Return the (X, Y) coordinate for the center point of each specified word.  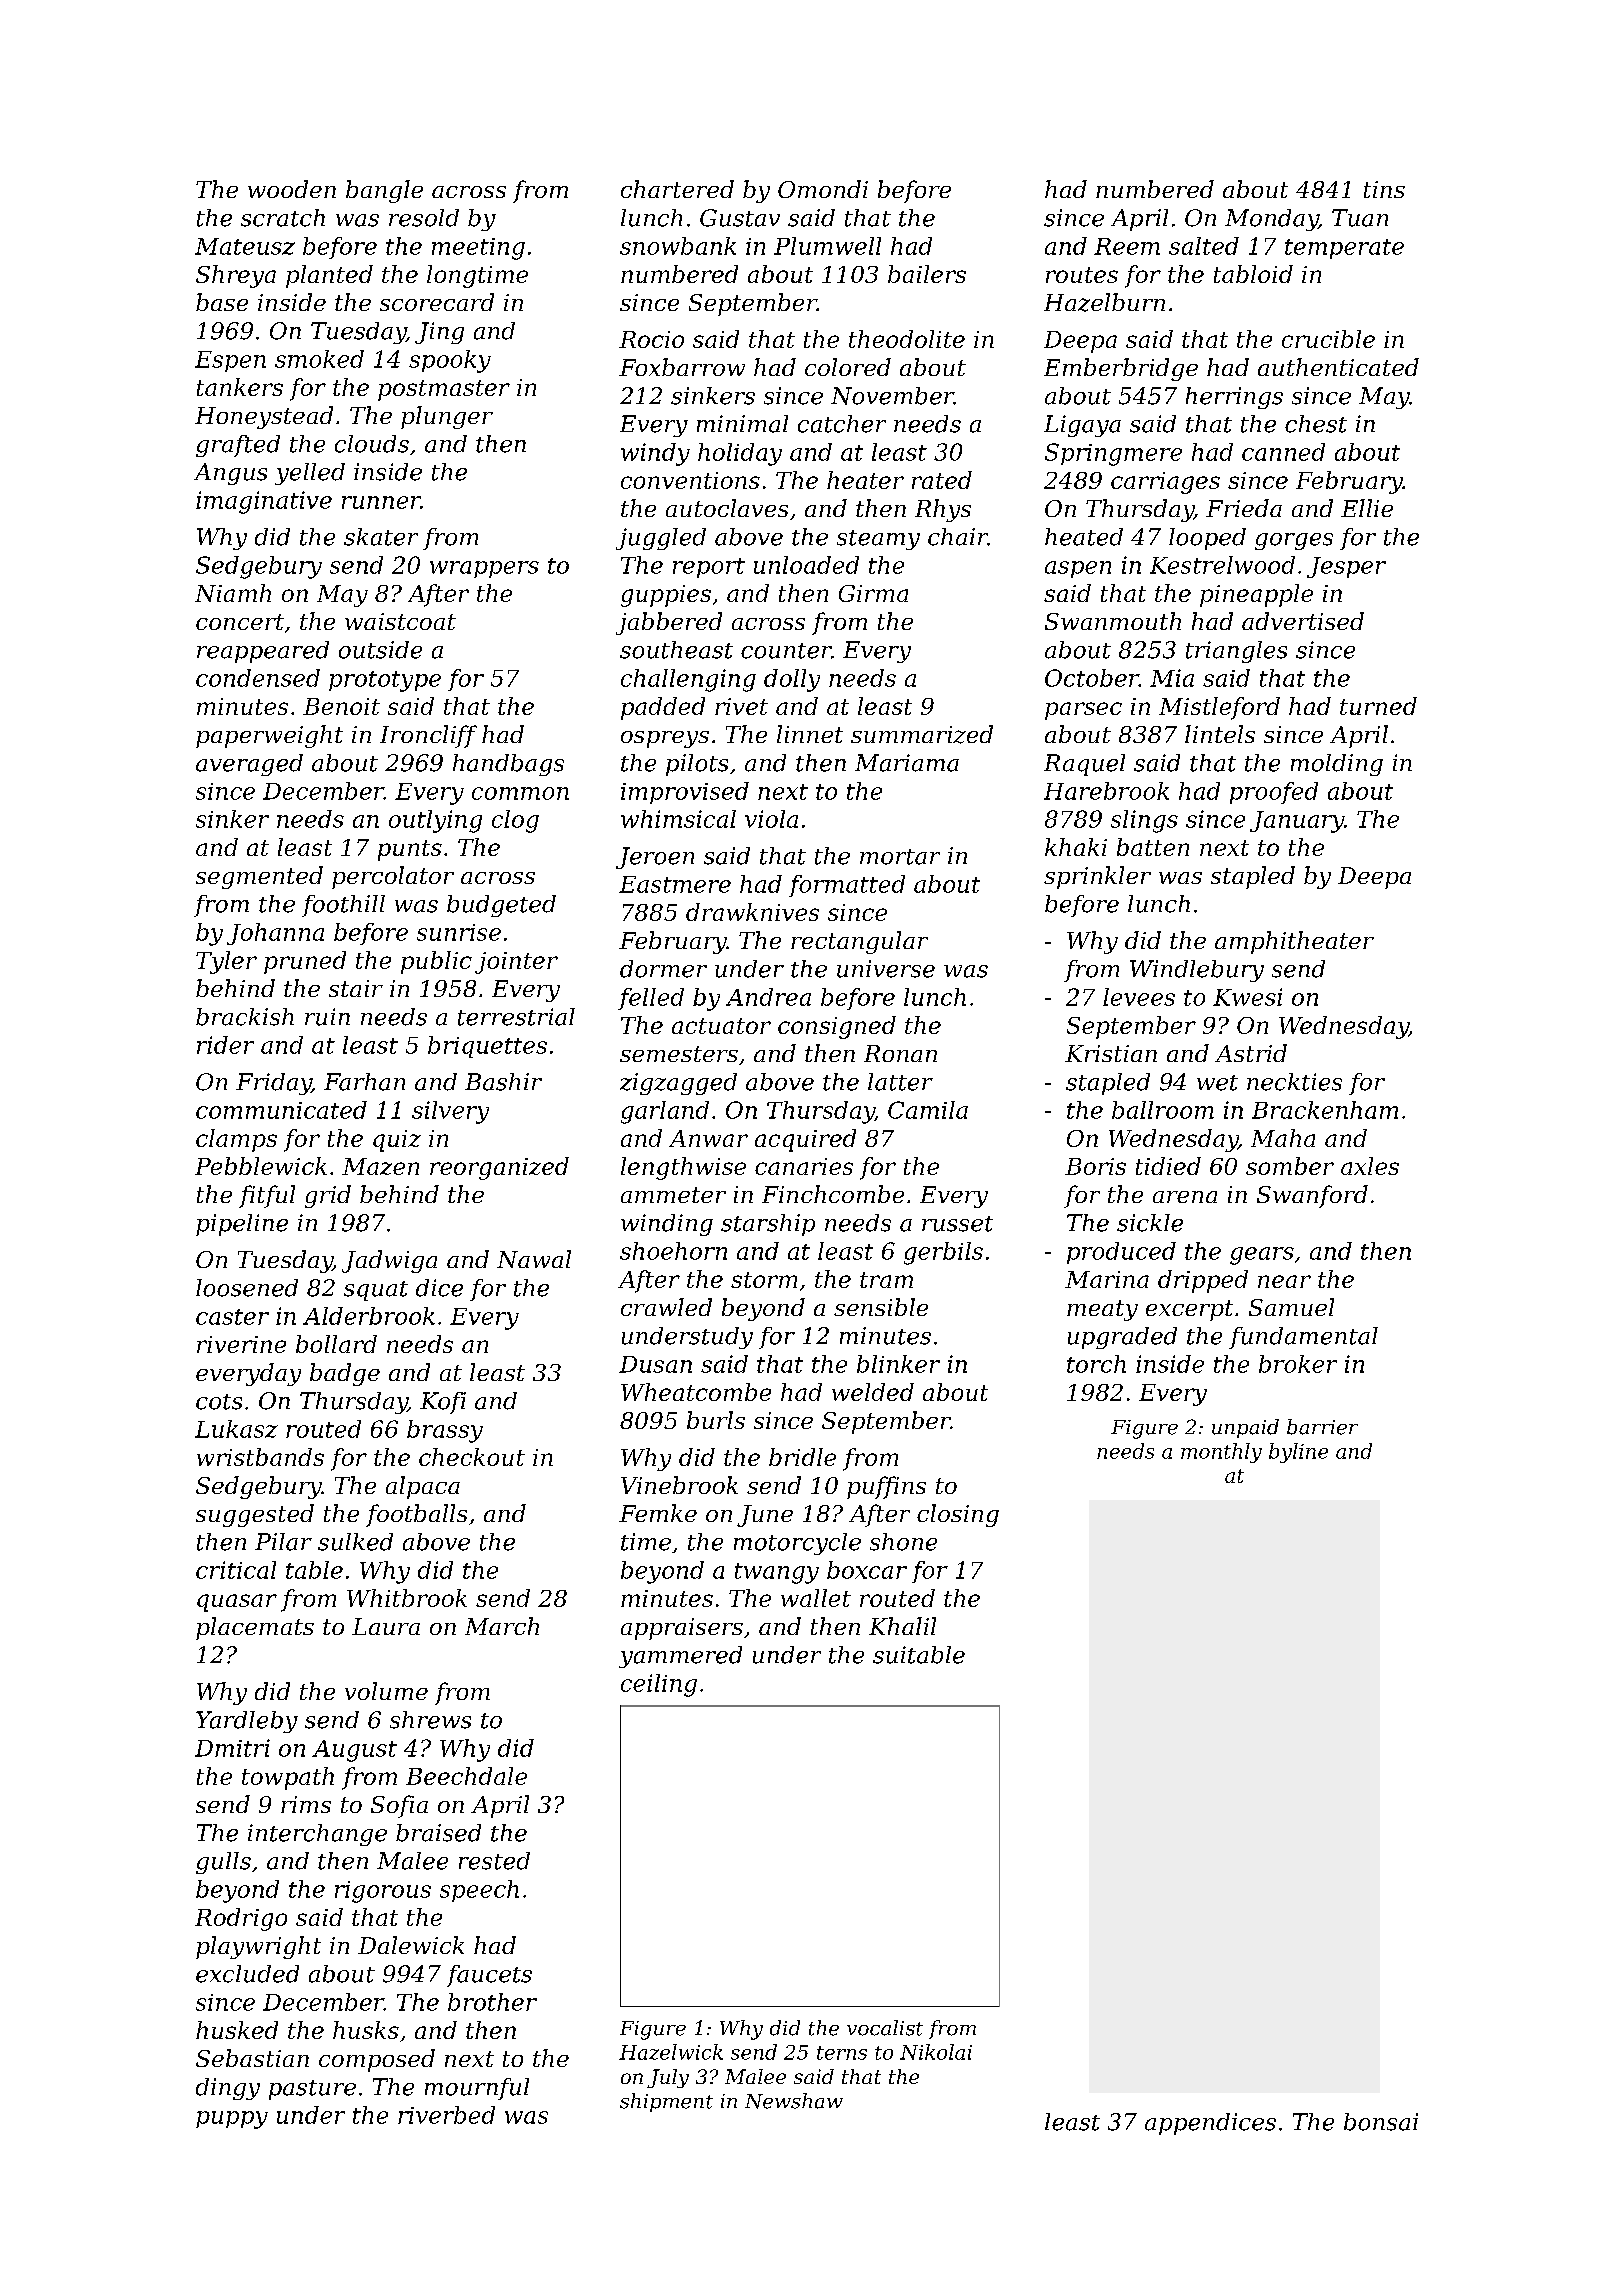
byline (1298, 1453)
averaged (249, 765)
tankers (240, 387)
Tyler (226, 962)
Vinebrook (679, 1485)
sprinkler (1097, 877)
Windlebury (1197, 971)
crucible (1328, 339)
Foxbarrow (682, 367)
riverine (241, 1344)
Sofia (399, 1806)
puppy (232, 2120)
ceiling (659, 1685)
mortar (900, 857)
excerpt (1189, 1310)
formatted (847, 886)
